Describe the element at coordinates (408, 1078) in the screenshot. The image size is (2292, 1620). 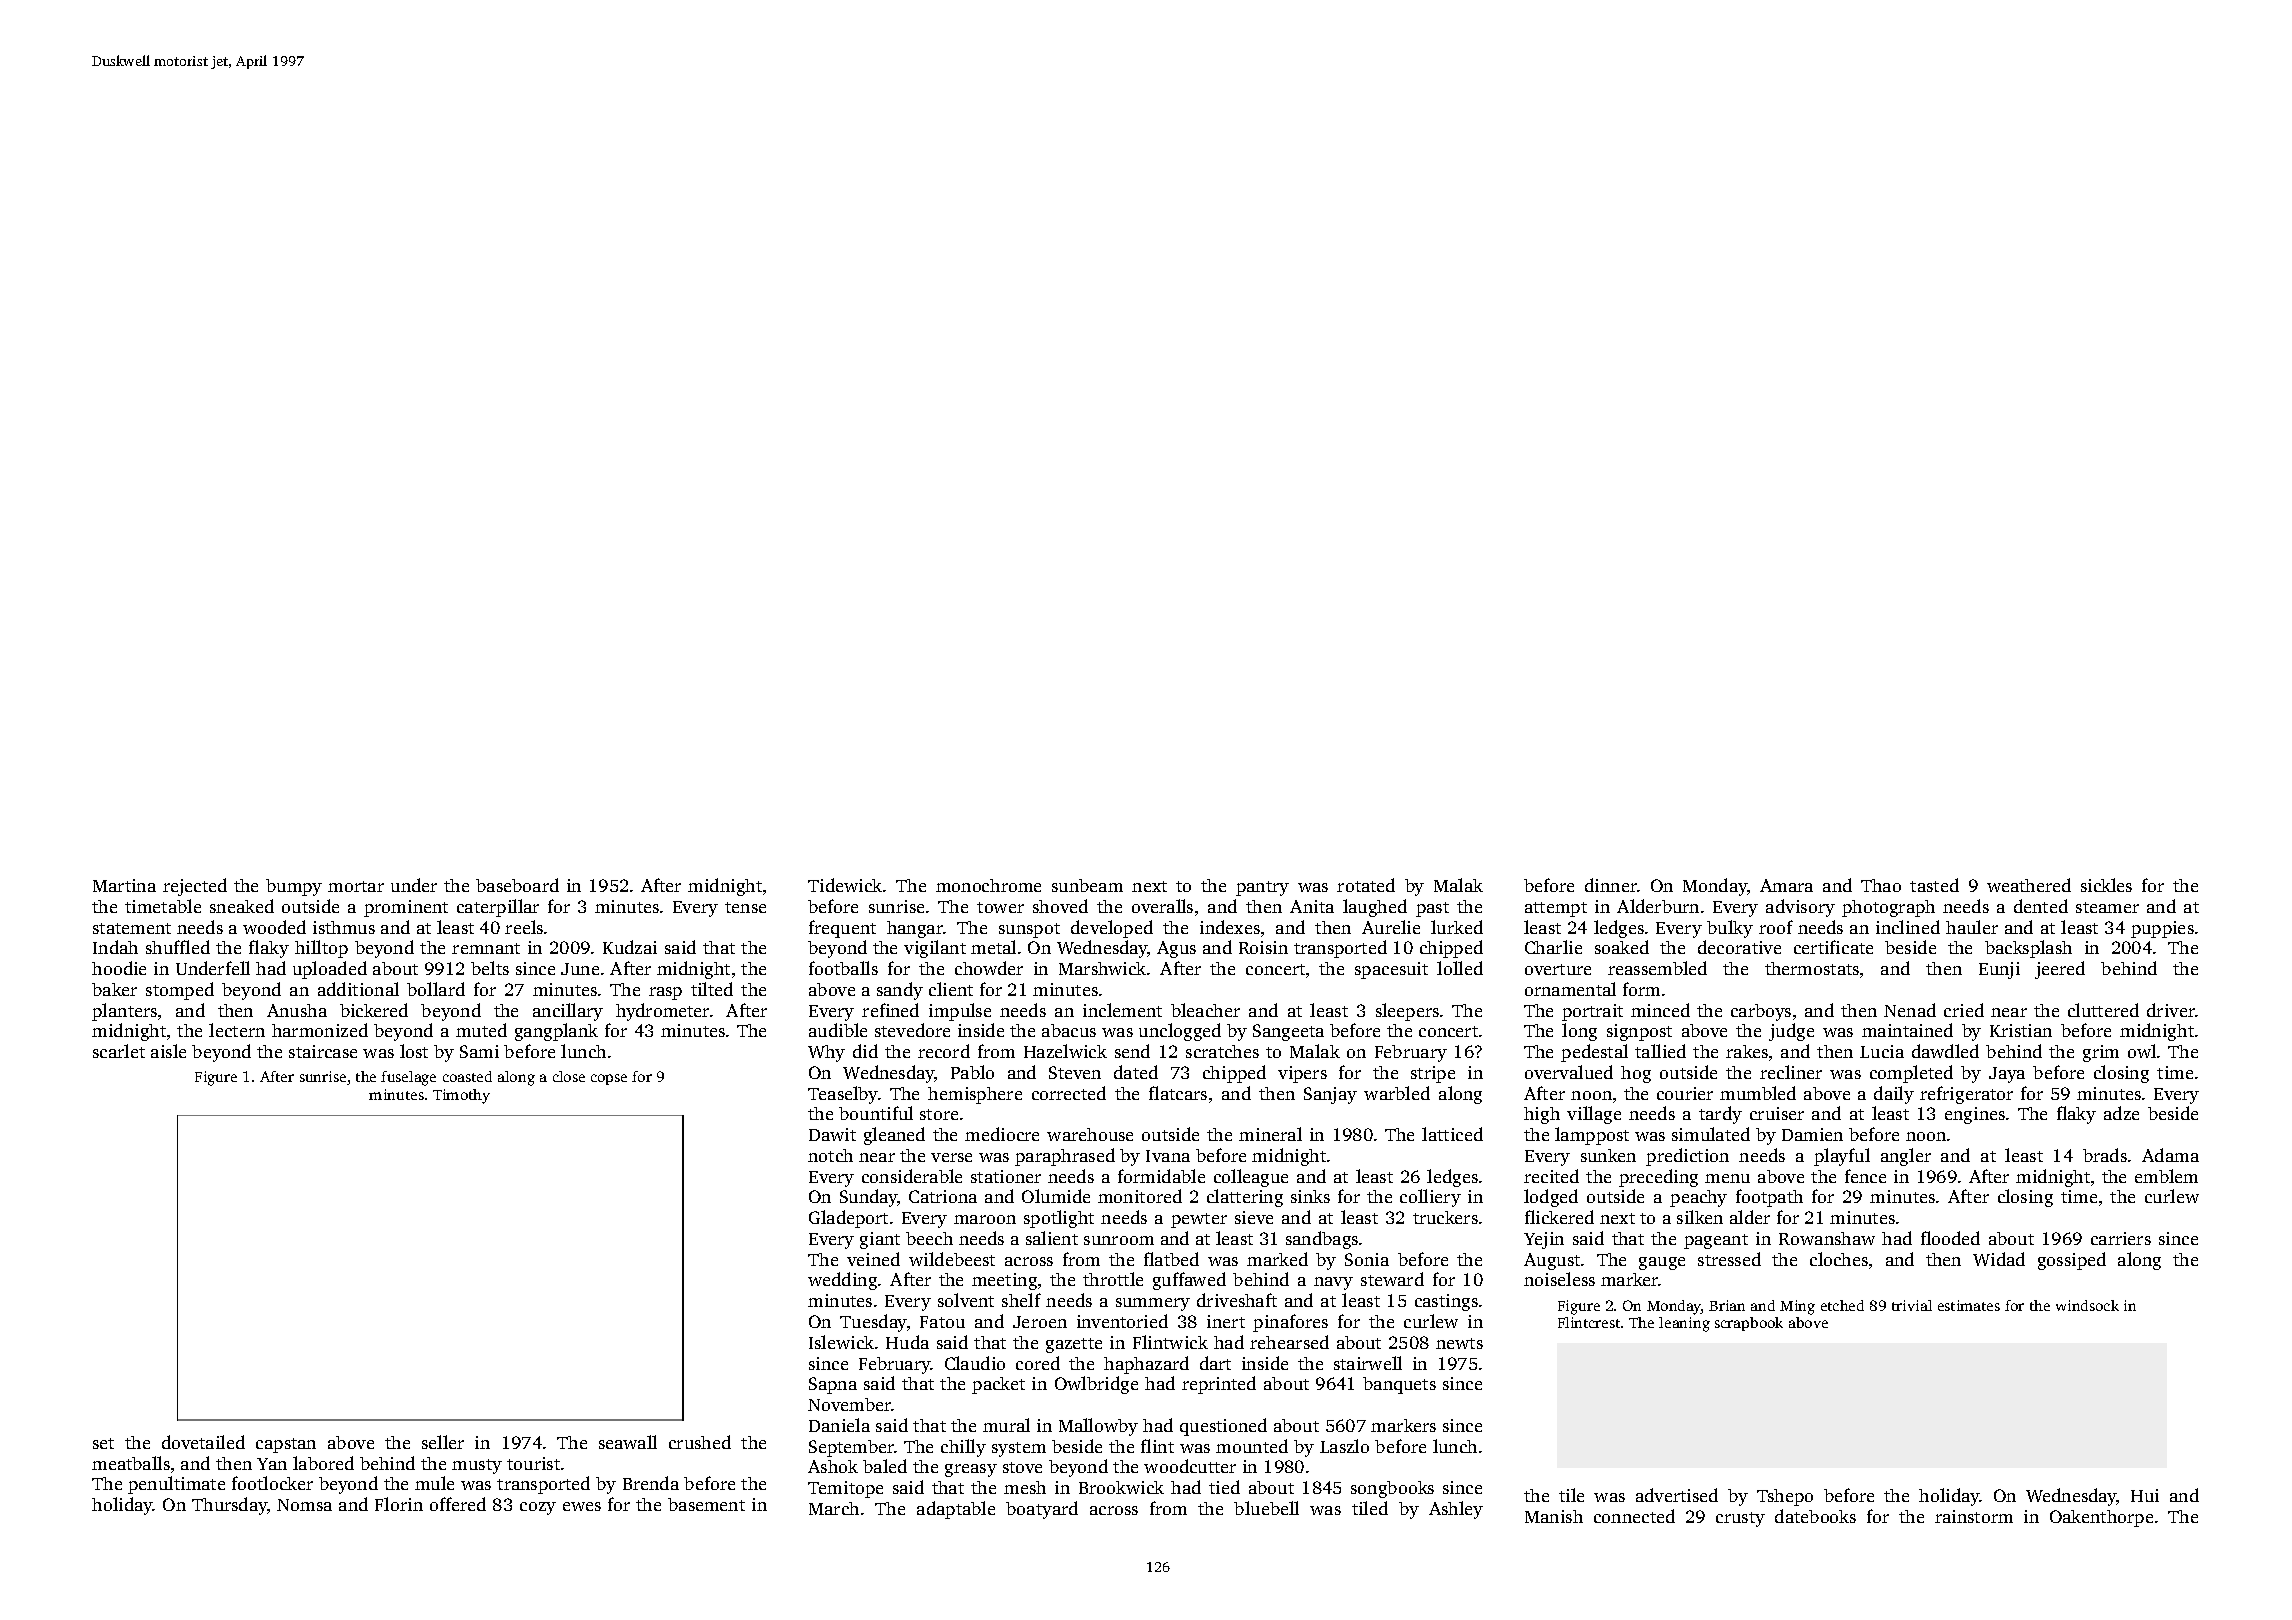
I see `fuselage` at that location.
